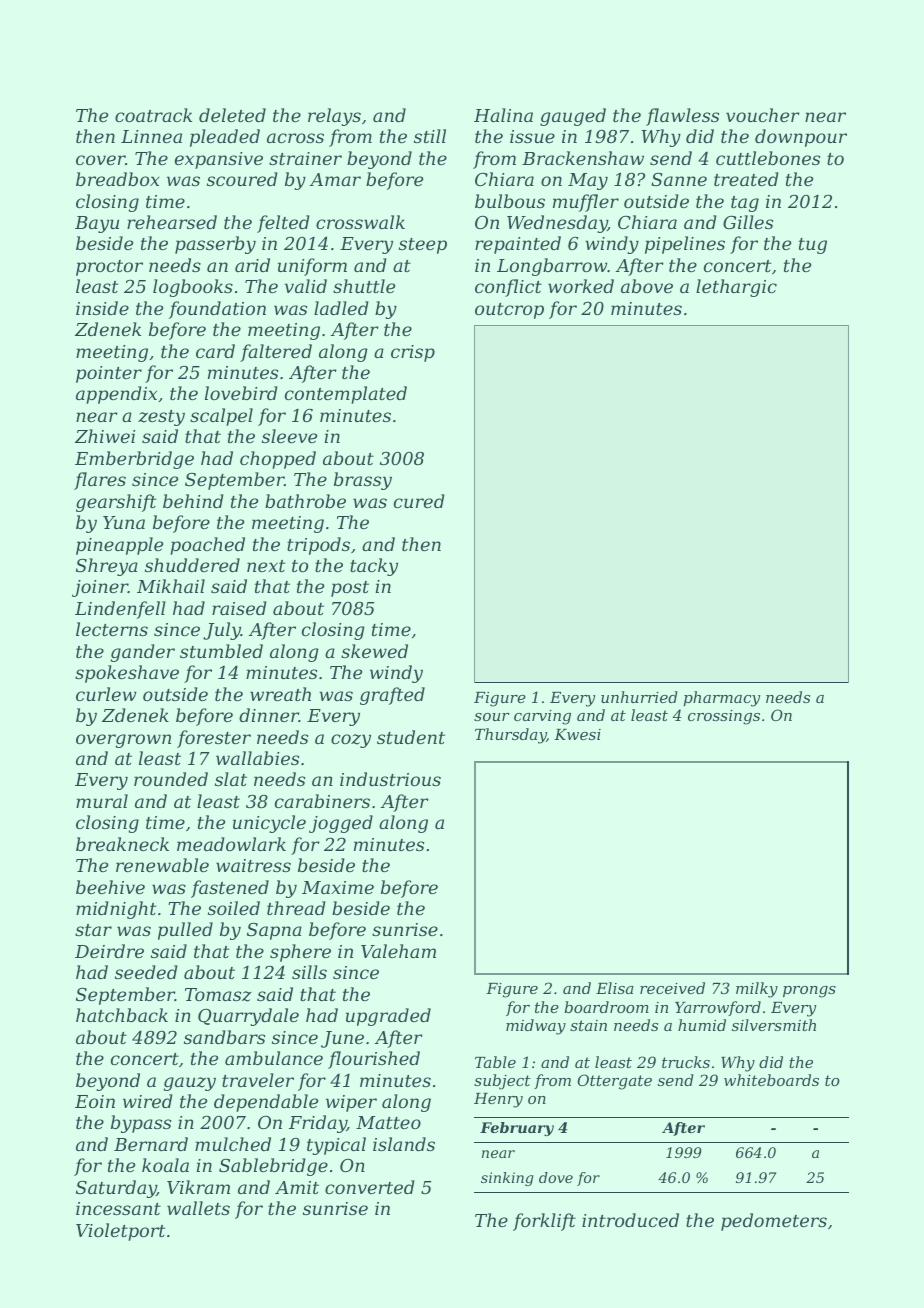  I want to click on introduced, so click(630, 1220).
